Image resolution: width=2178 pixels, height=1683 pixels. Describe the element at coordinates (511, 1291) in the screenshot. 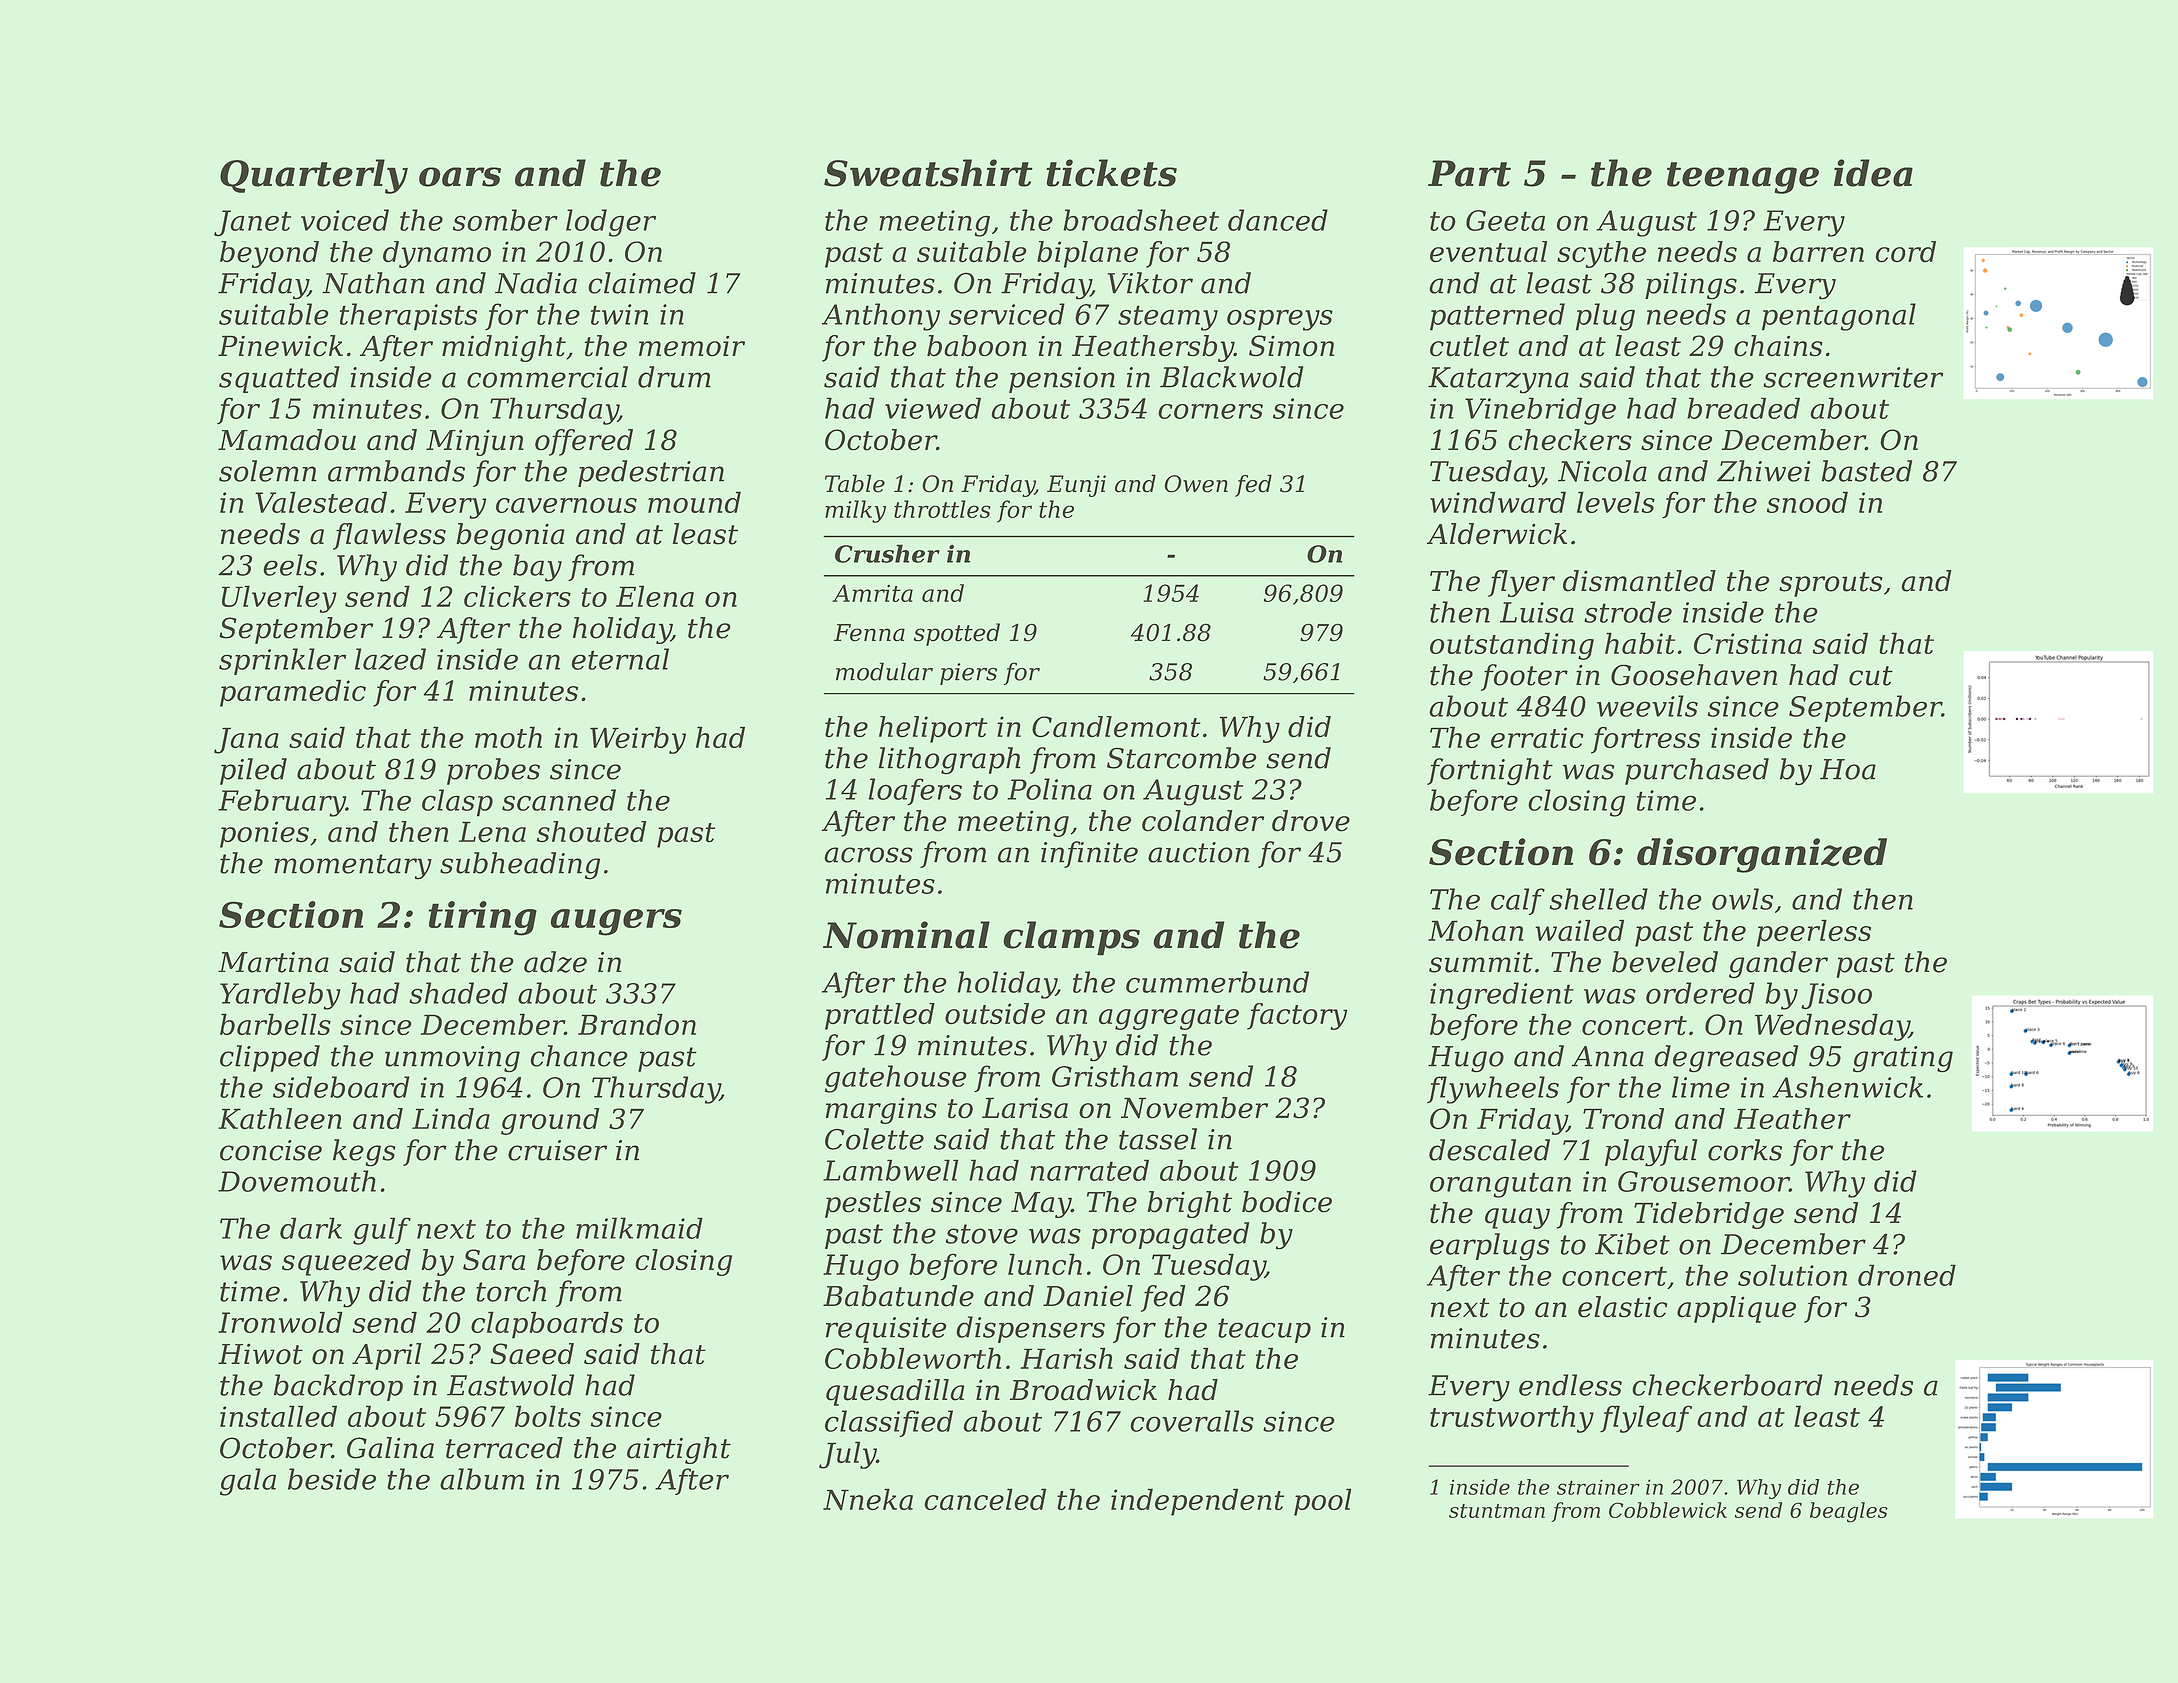

I see `torch` at that location.
